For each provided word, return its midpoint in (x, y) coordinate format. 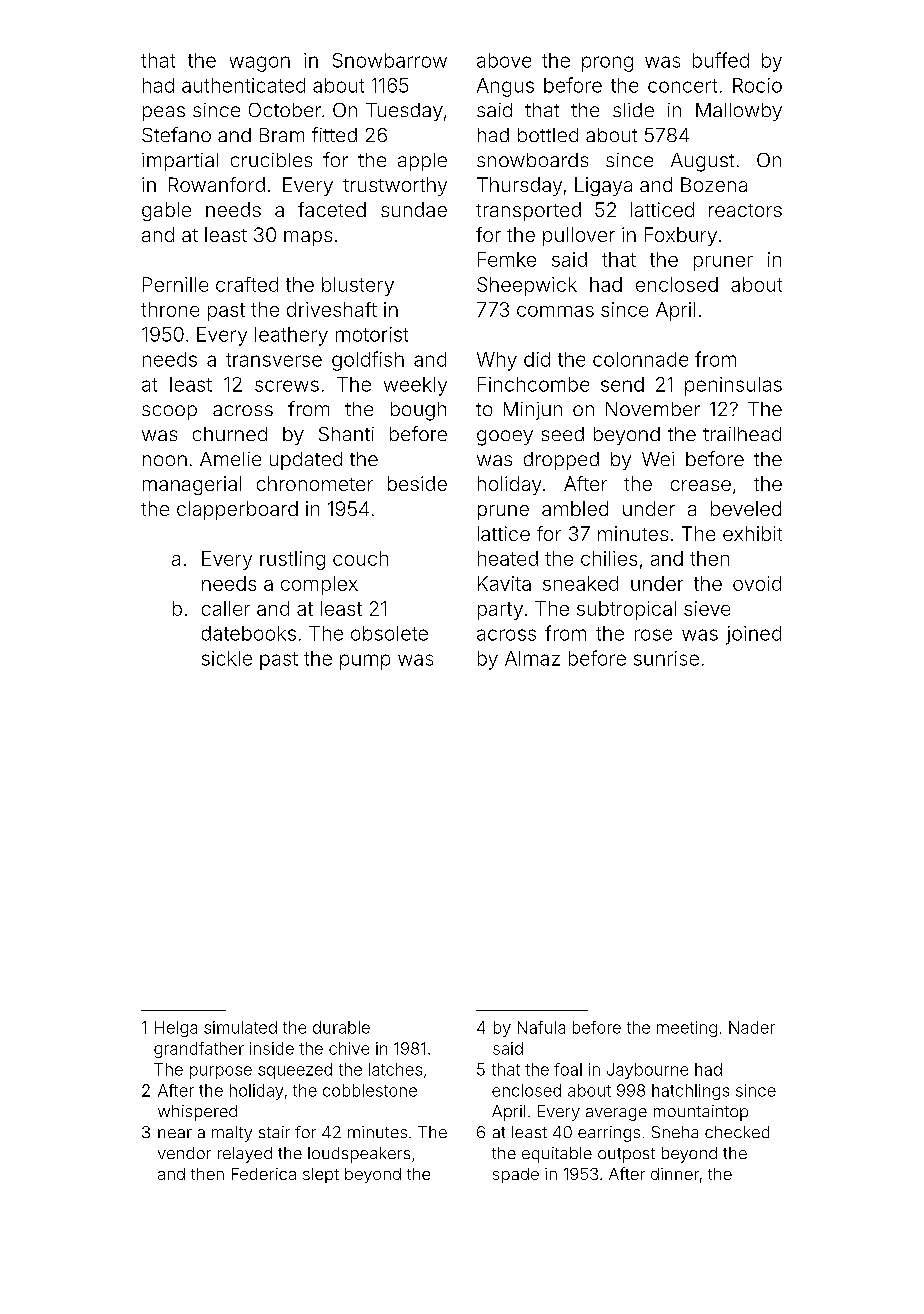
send (622, 384)
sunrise (666, 658)
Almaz (532, 658)
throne (170, 309)
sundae (414, 209)
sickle (227, 658)
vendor (184, 1153)
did (537, 359)
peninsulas (733, 386)
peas (164, 113)
